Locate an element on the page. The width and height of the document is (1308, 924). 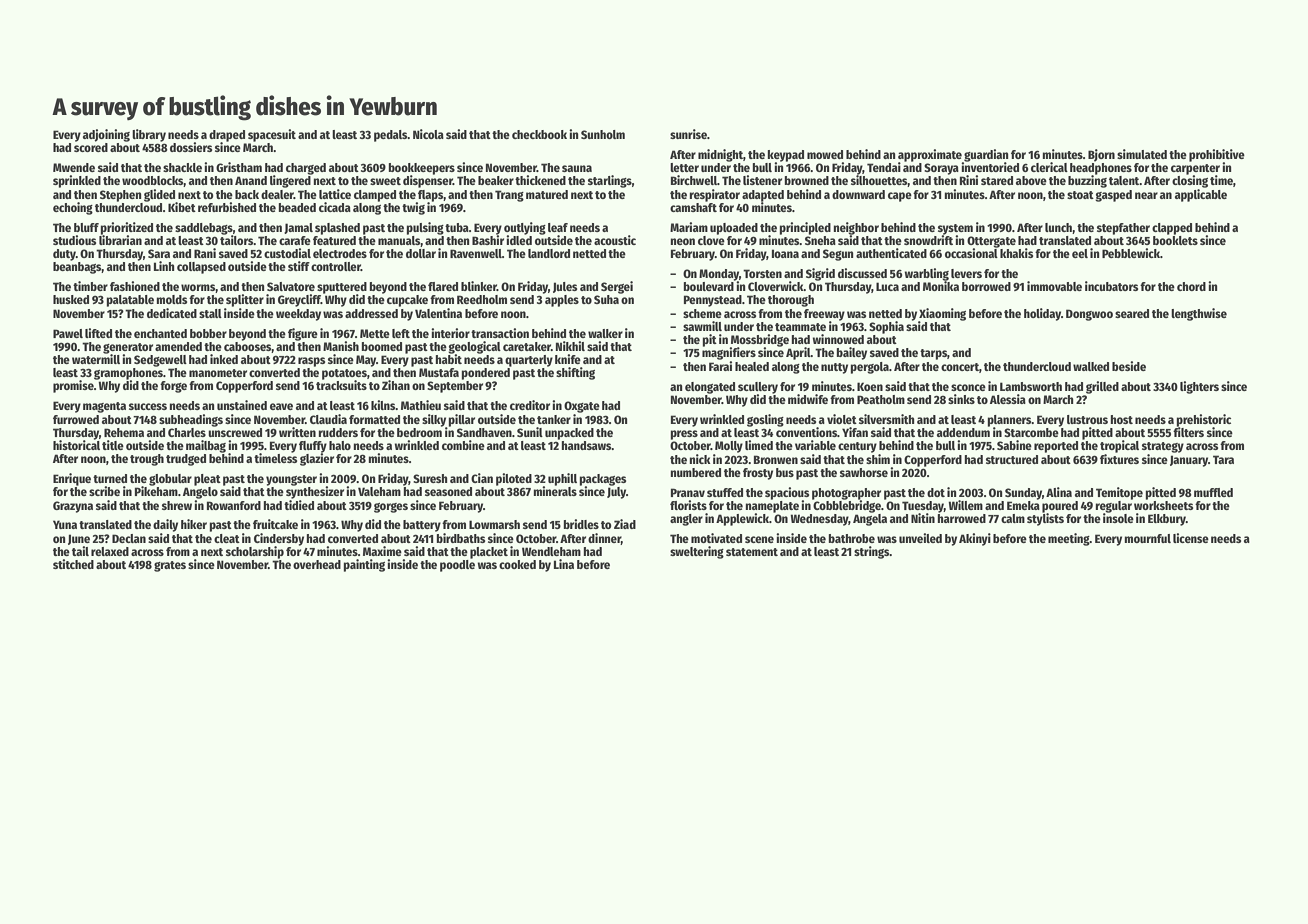
minerals is located at coordinates (555, 491).
